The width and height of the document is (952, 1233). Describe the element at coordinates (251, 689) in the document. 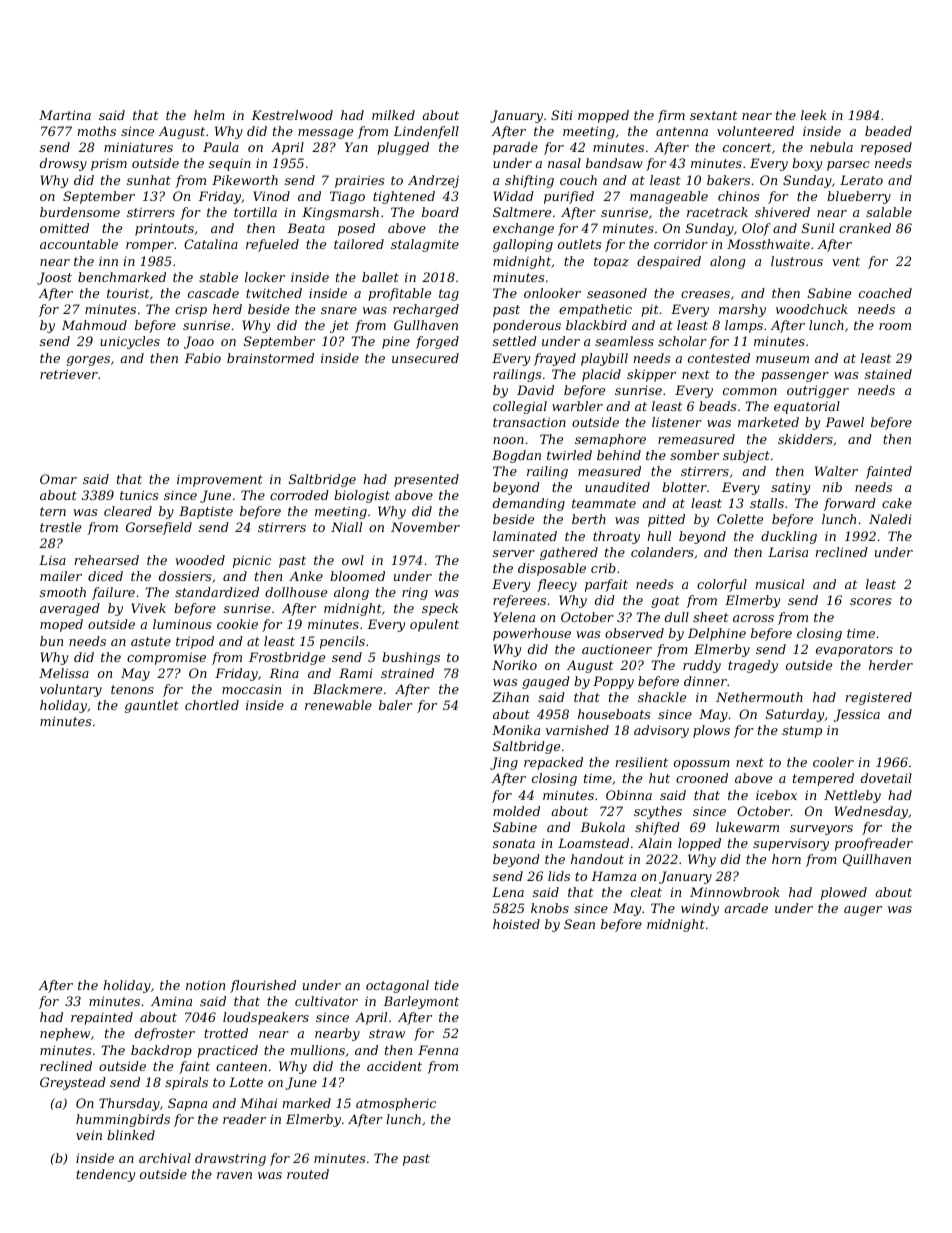

I see `moccasin` at that location.
